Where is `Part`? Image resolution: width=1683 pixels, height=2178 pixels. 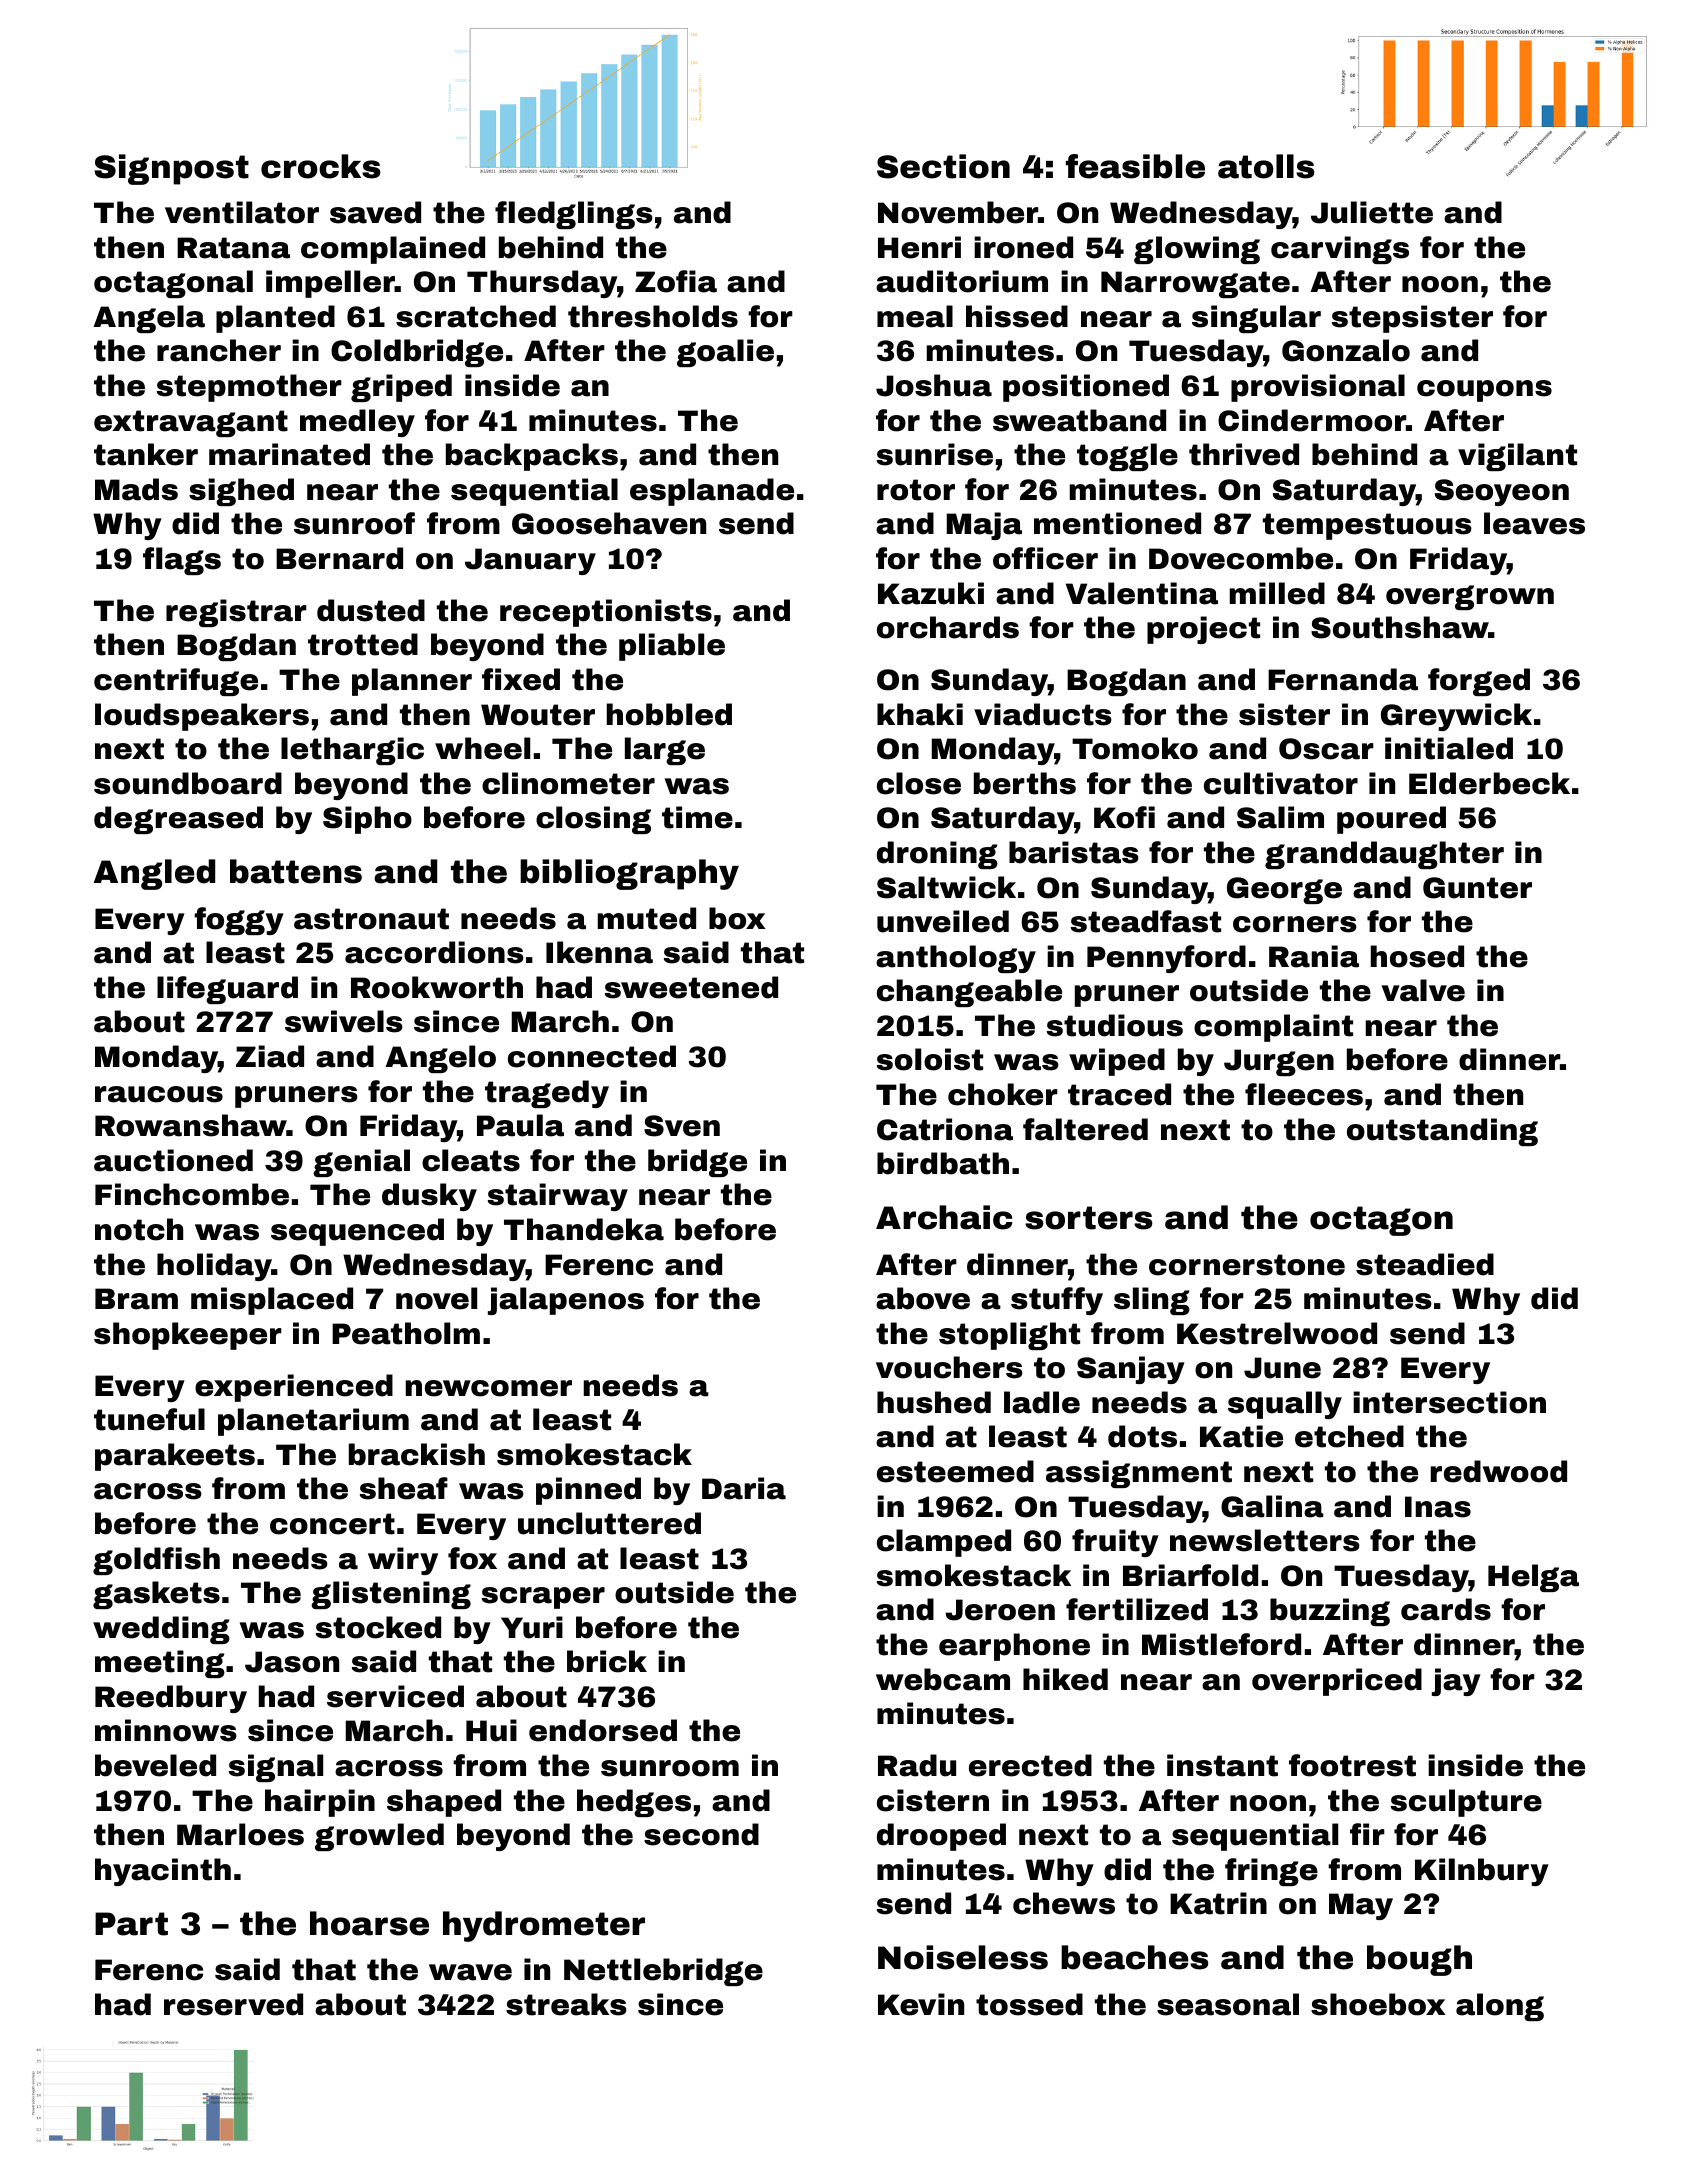
Part is located at coordinates (131, 1924).
